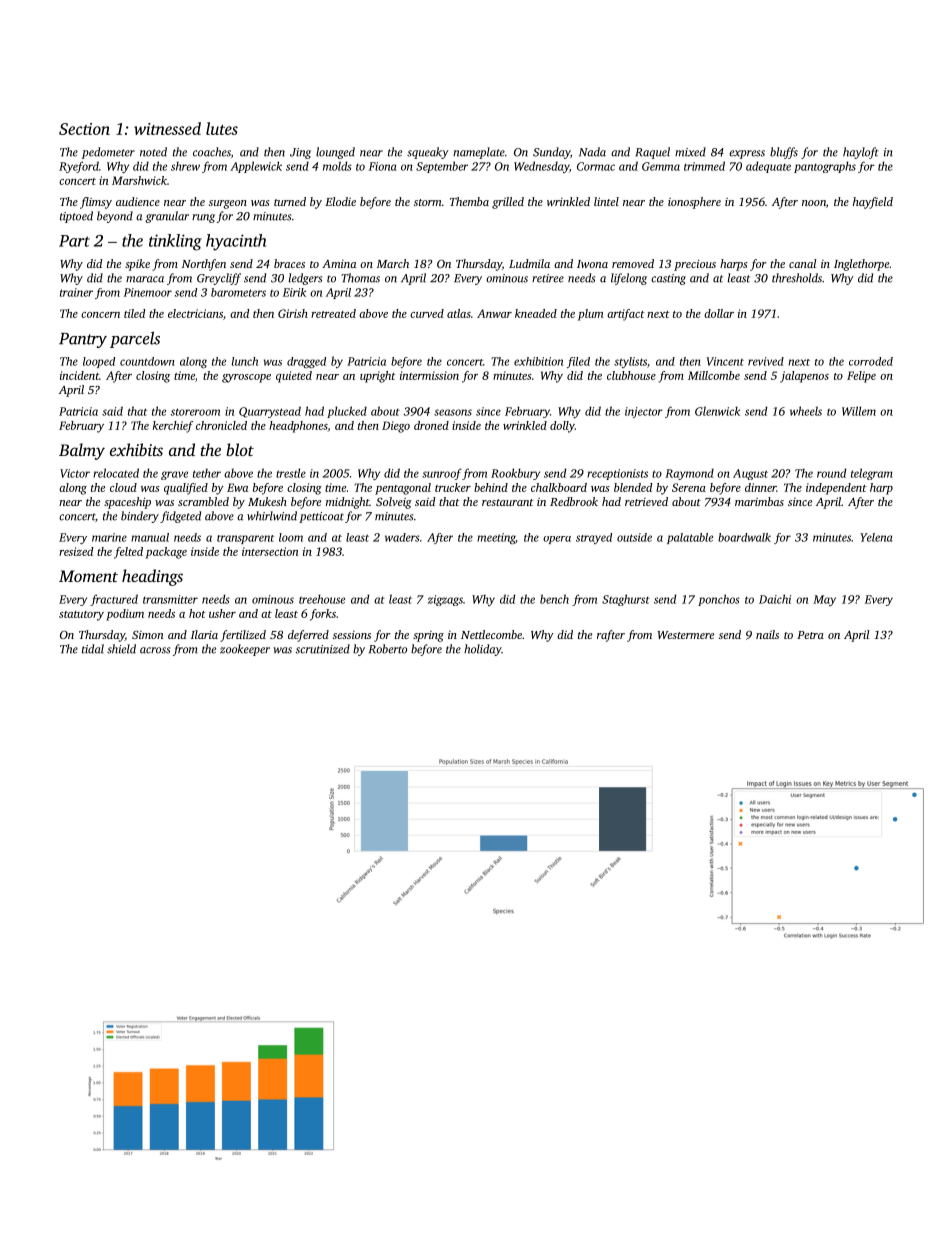  Describe the element at coordinates (453, 412) in the screenshot. I see `seasons` at that location.
